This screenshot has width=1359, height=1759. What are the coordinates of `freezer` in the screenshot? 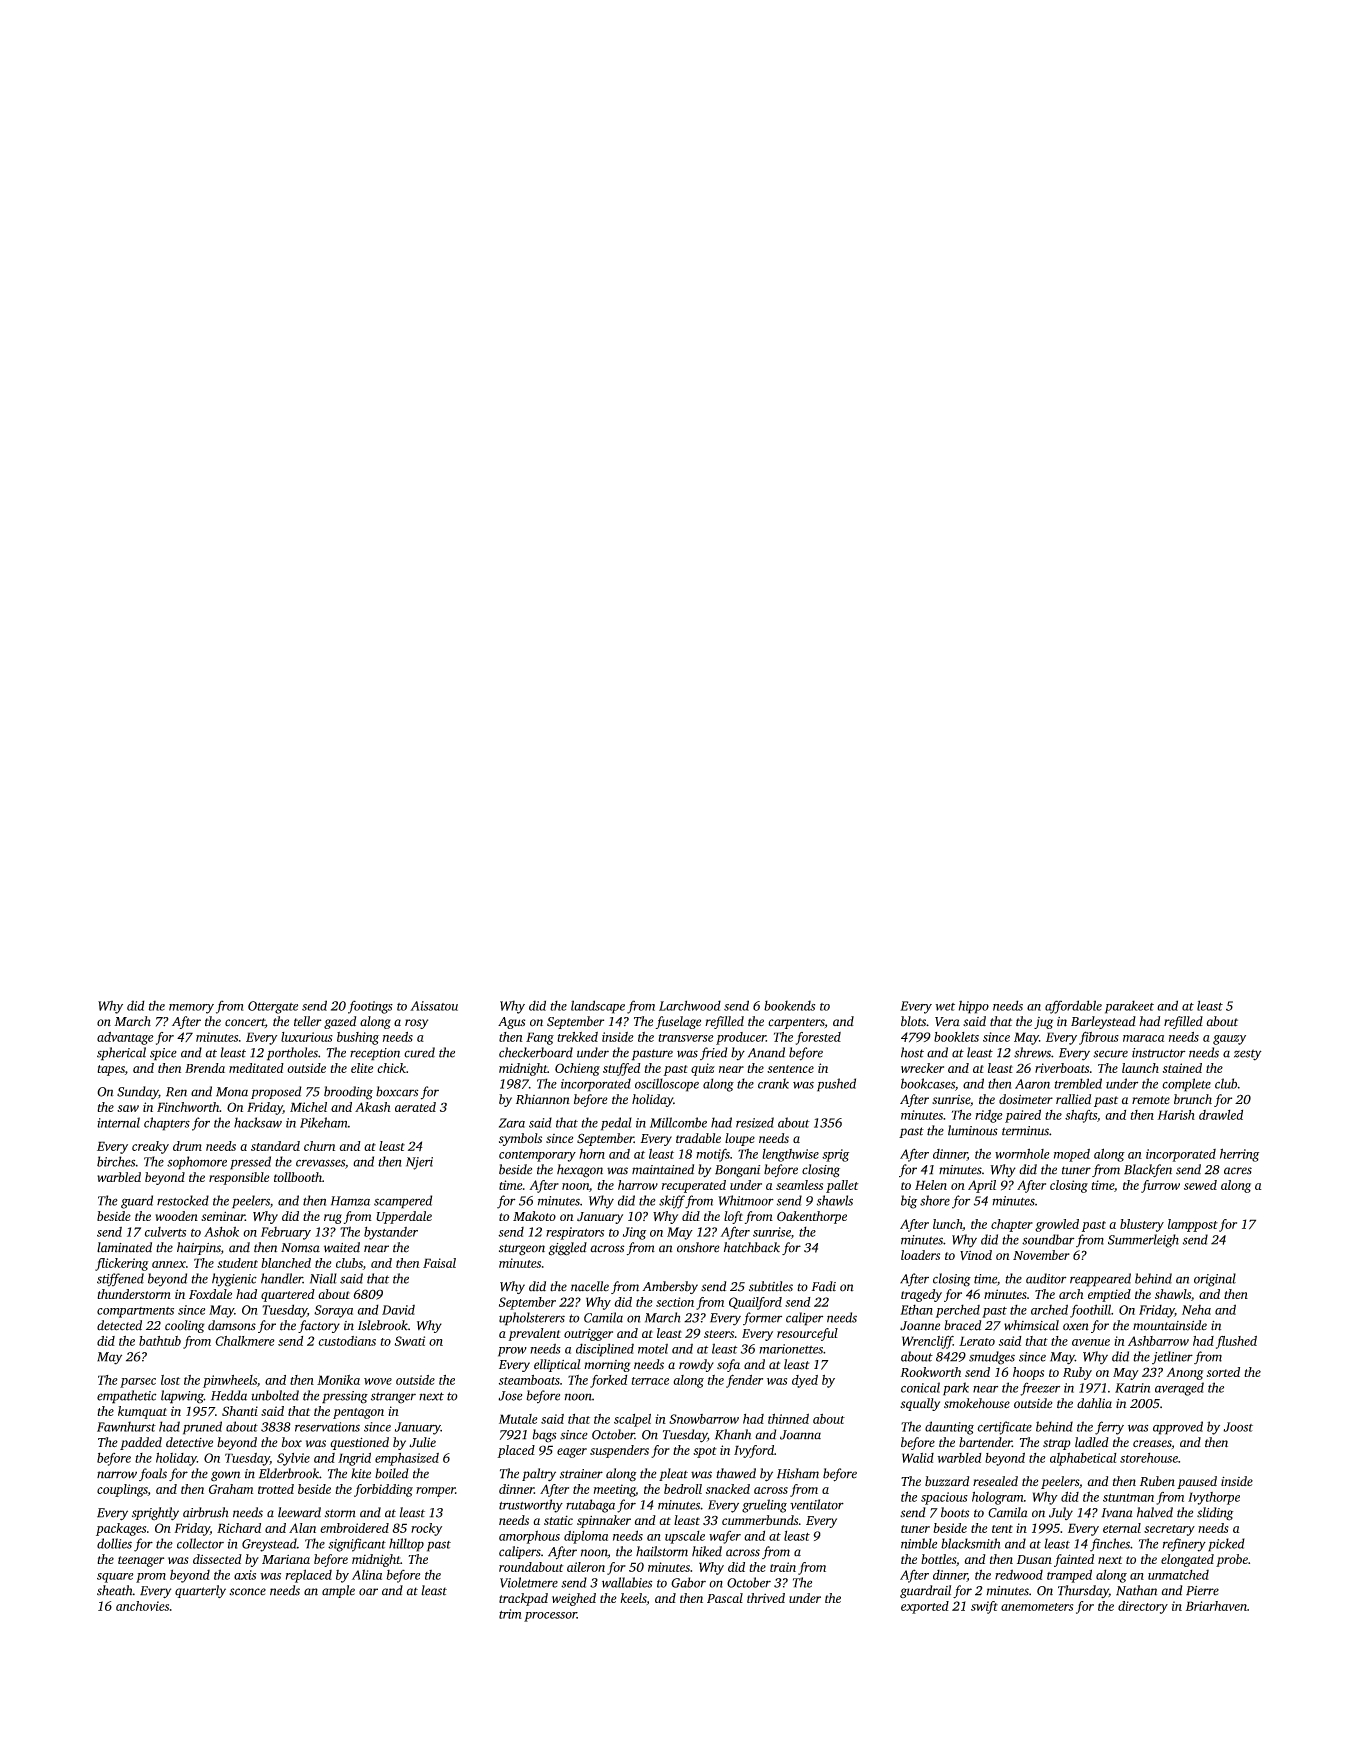 It's located at (1040, 1389).
